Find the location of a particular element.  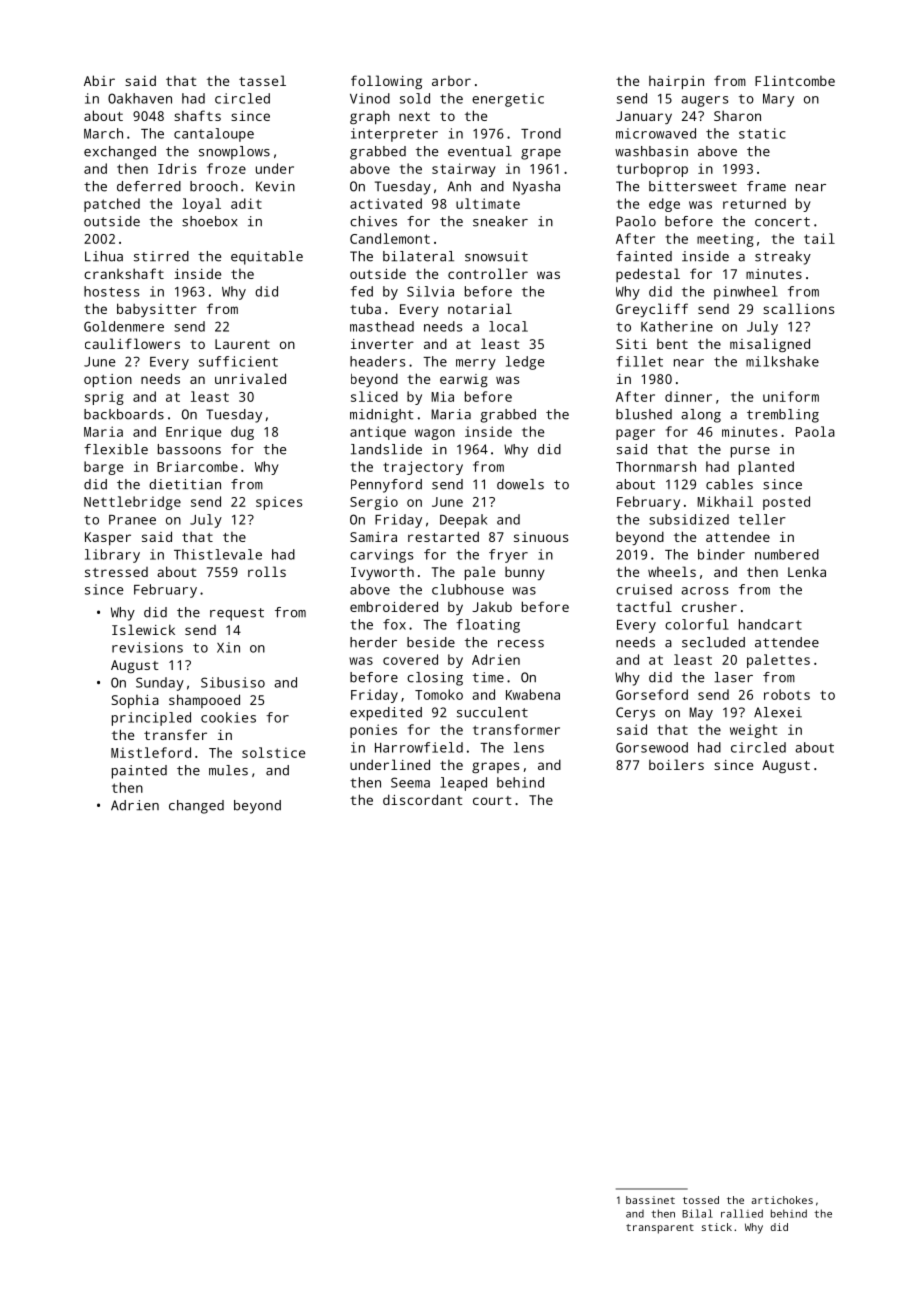

herder is located at coordinates (373, 642).
